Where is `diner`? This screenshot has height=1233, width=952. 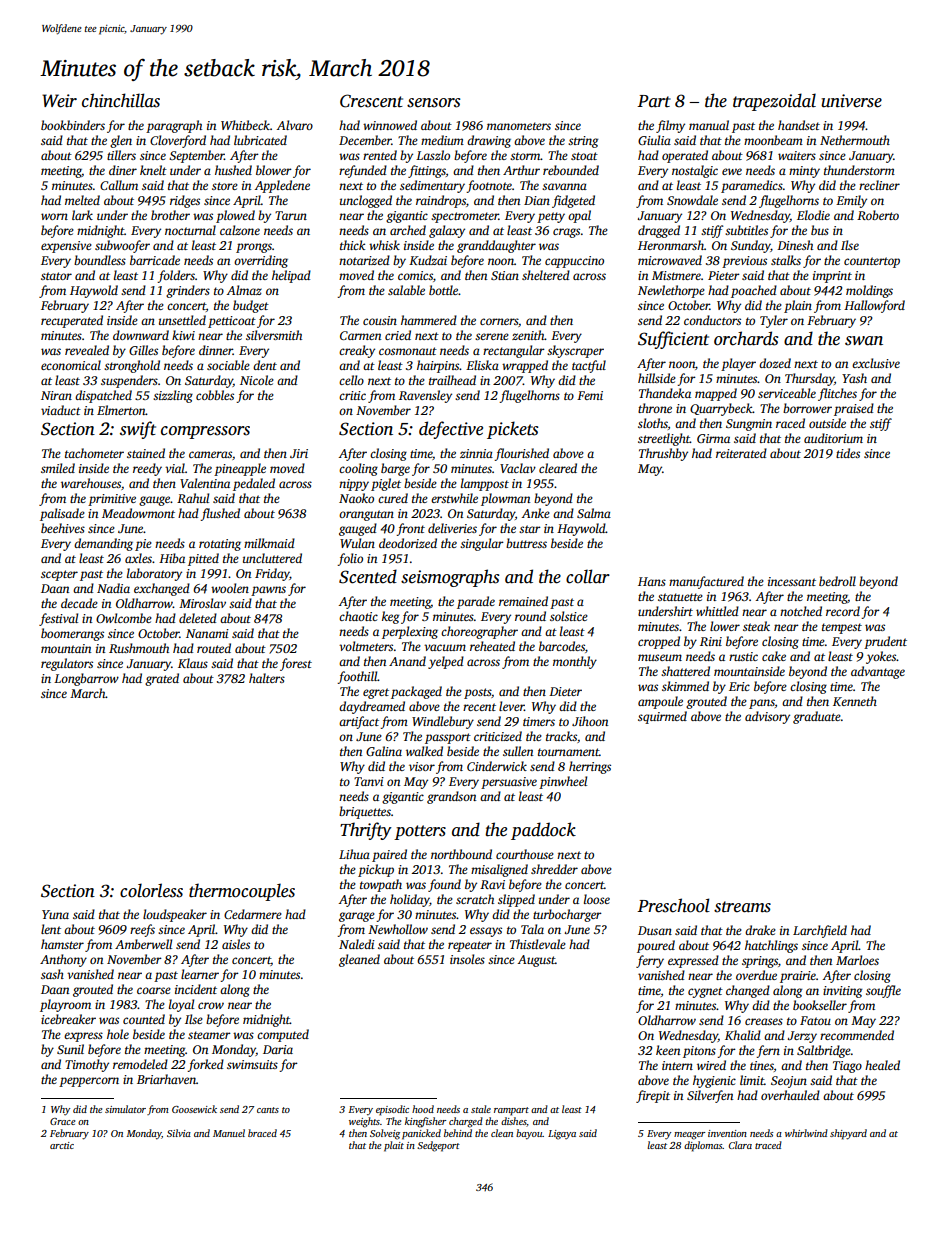
diner is located at coordinates (123, 170).
